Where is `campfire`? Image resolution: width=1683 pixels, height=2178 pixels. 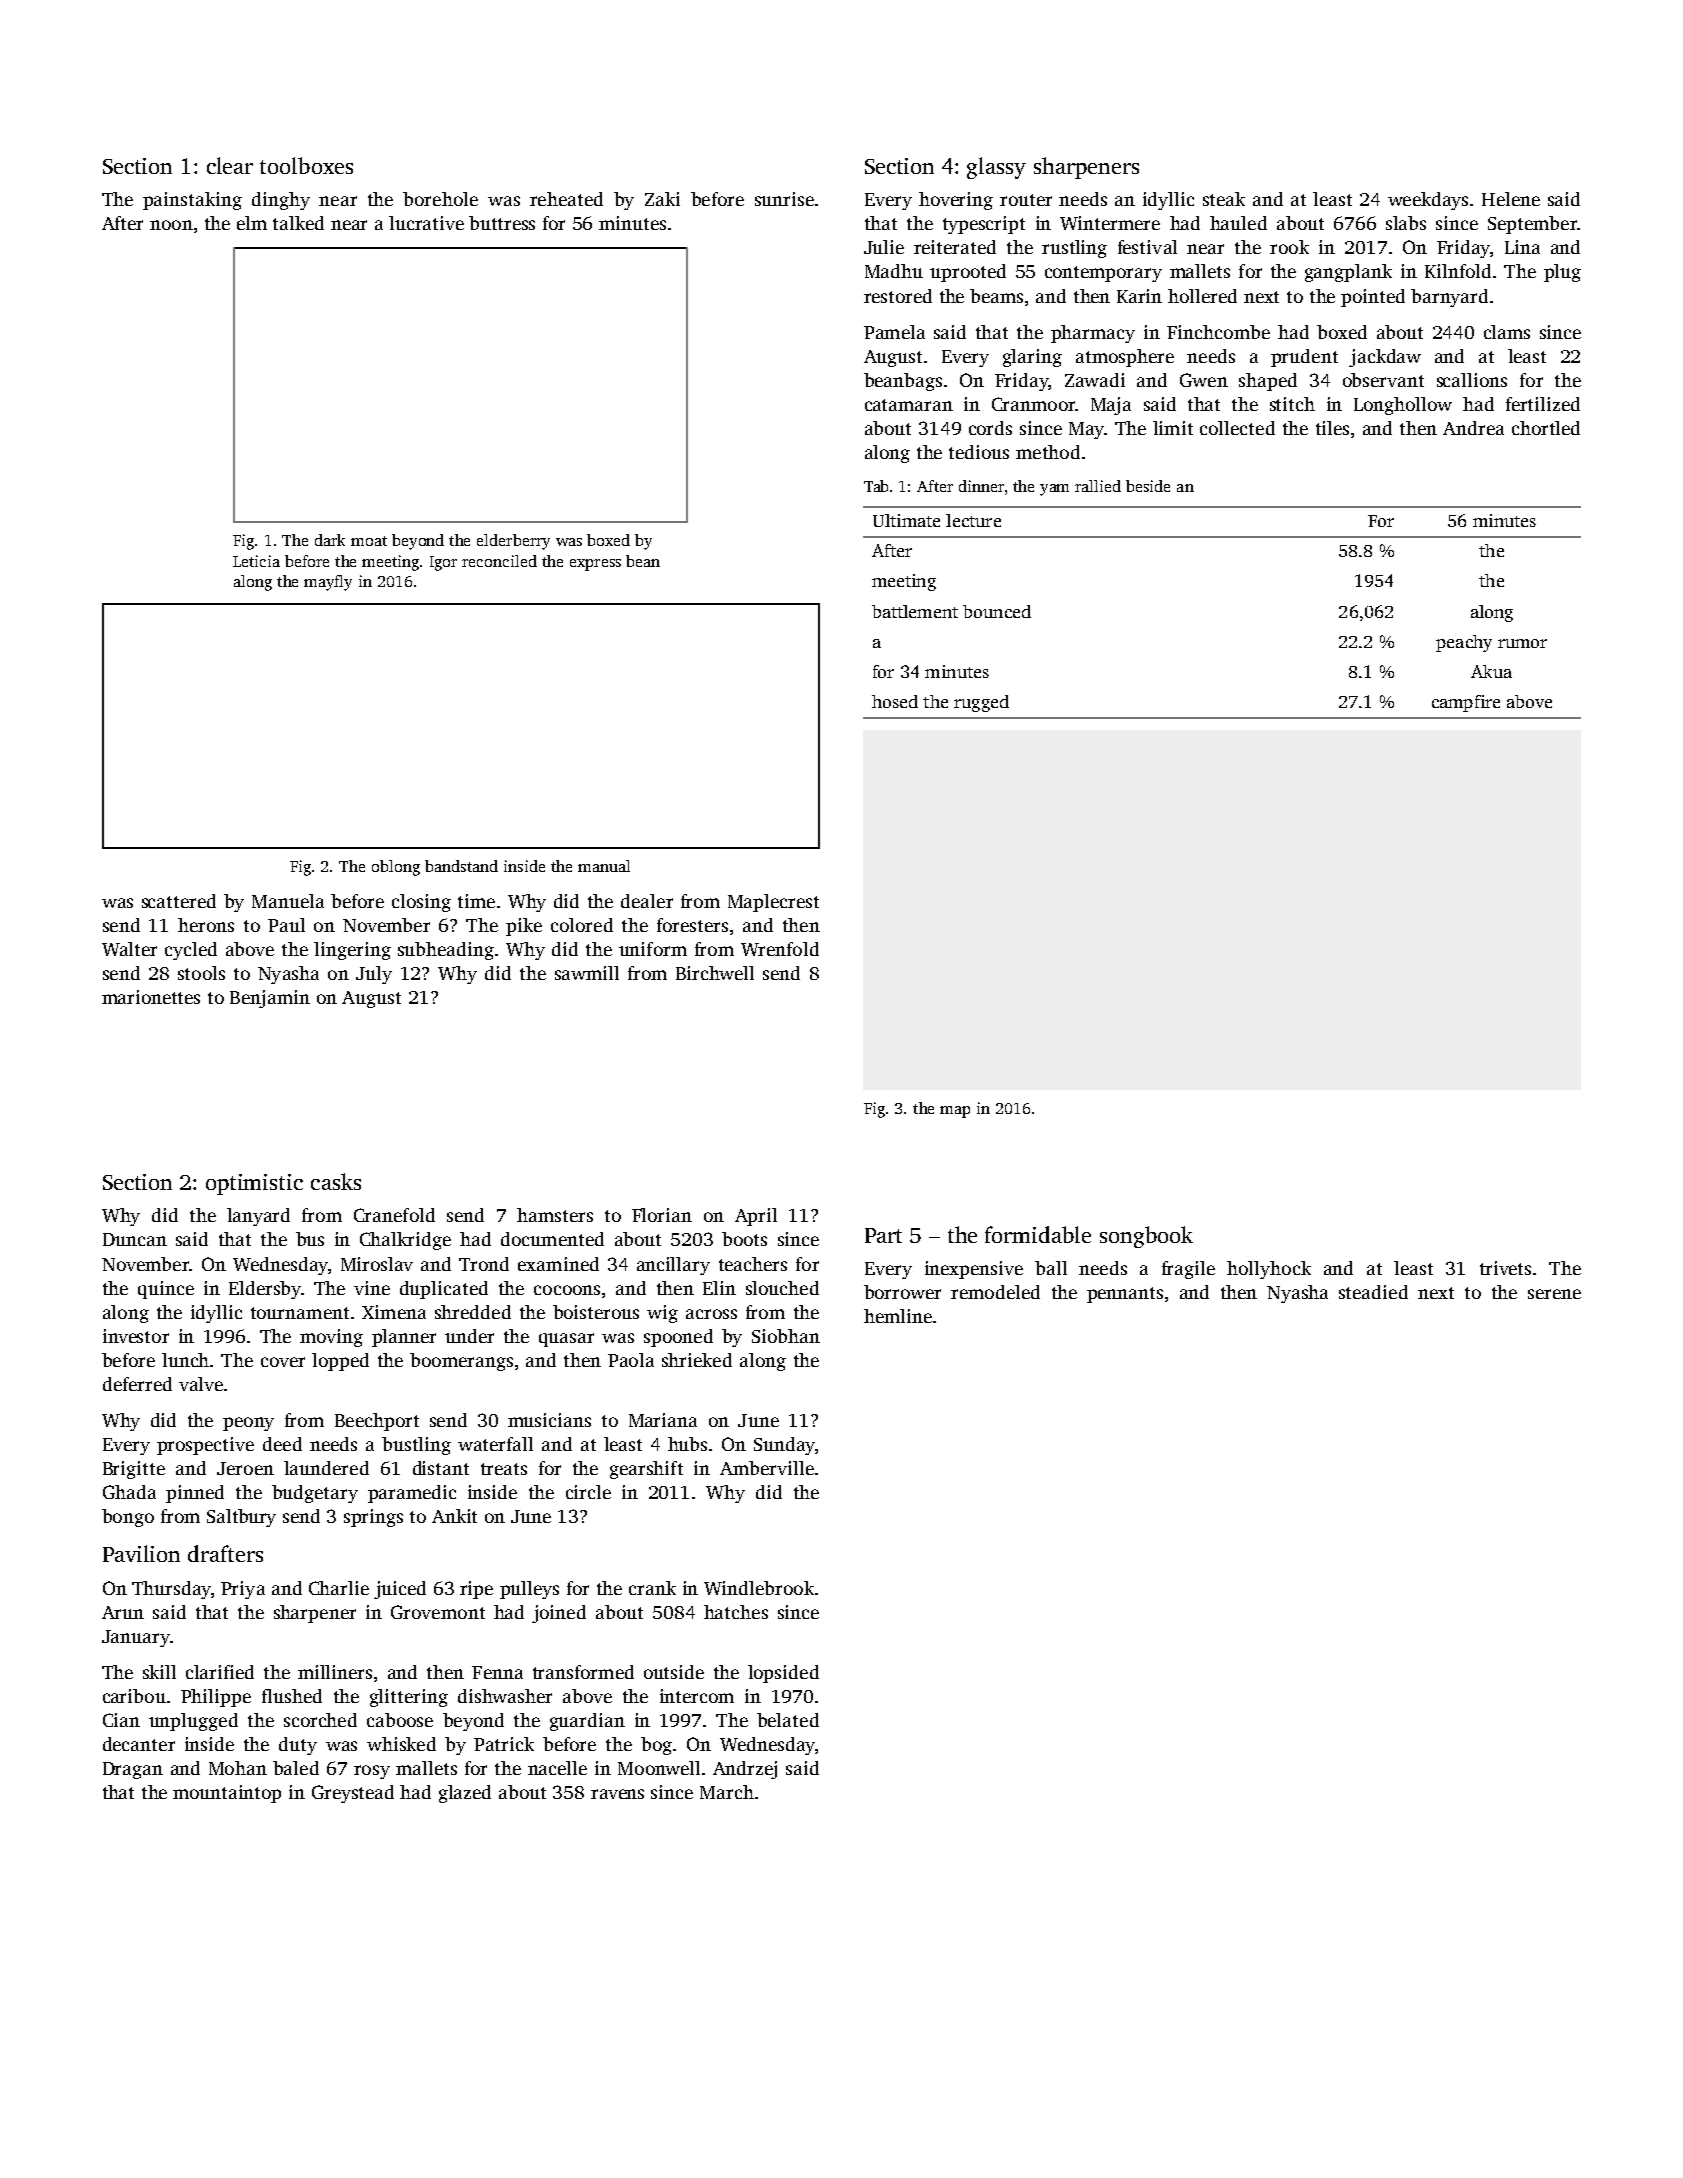
campfire is located at coordinates (1466, 703).
